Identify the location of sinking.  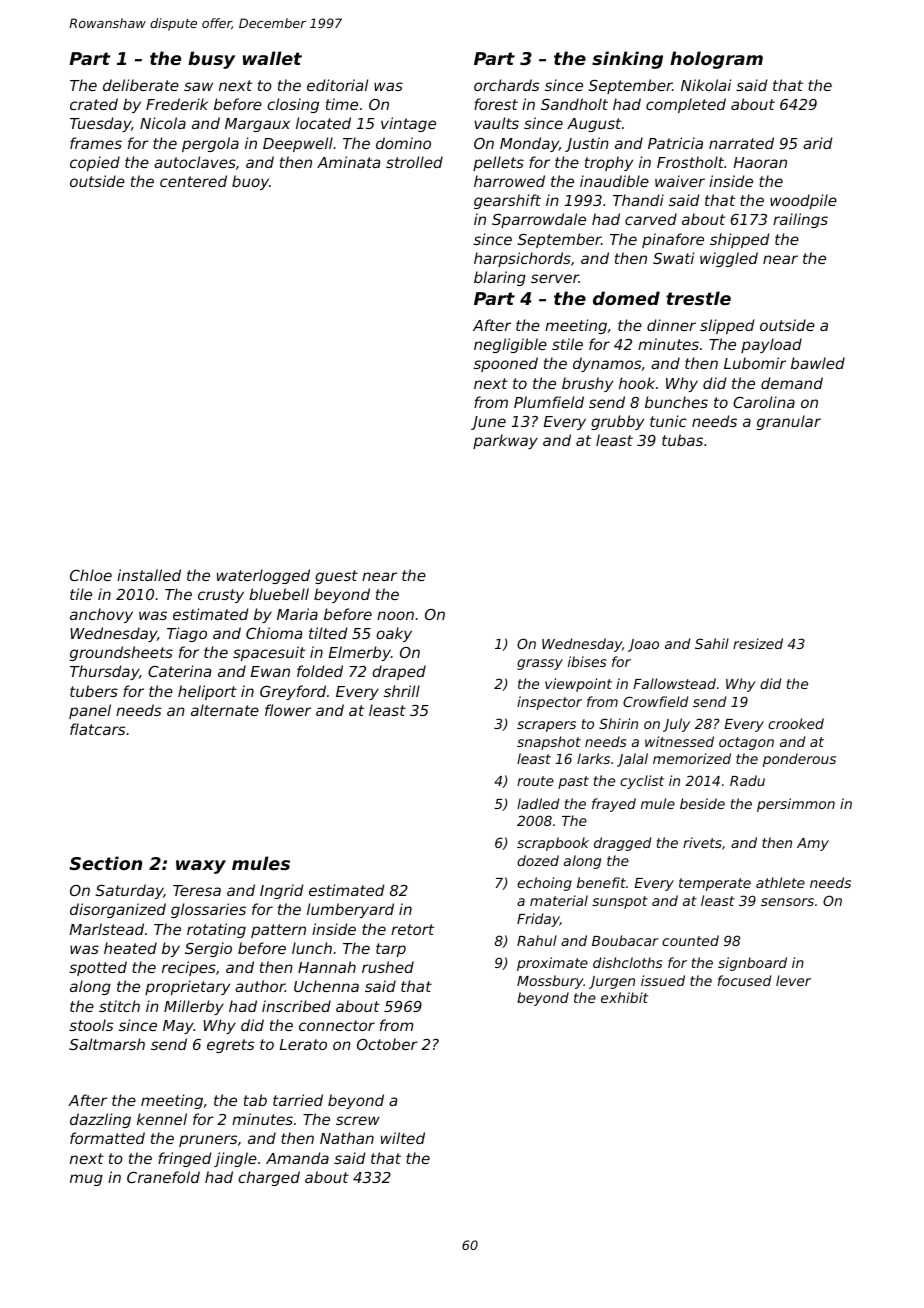
(627, 60).
